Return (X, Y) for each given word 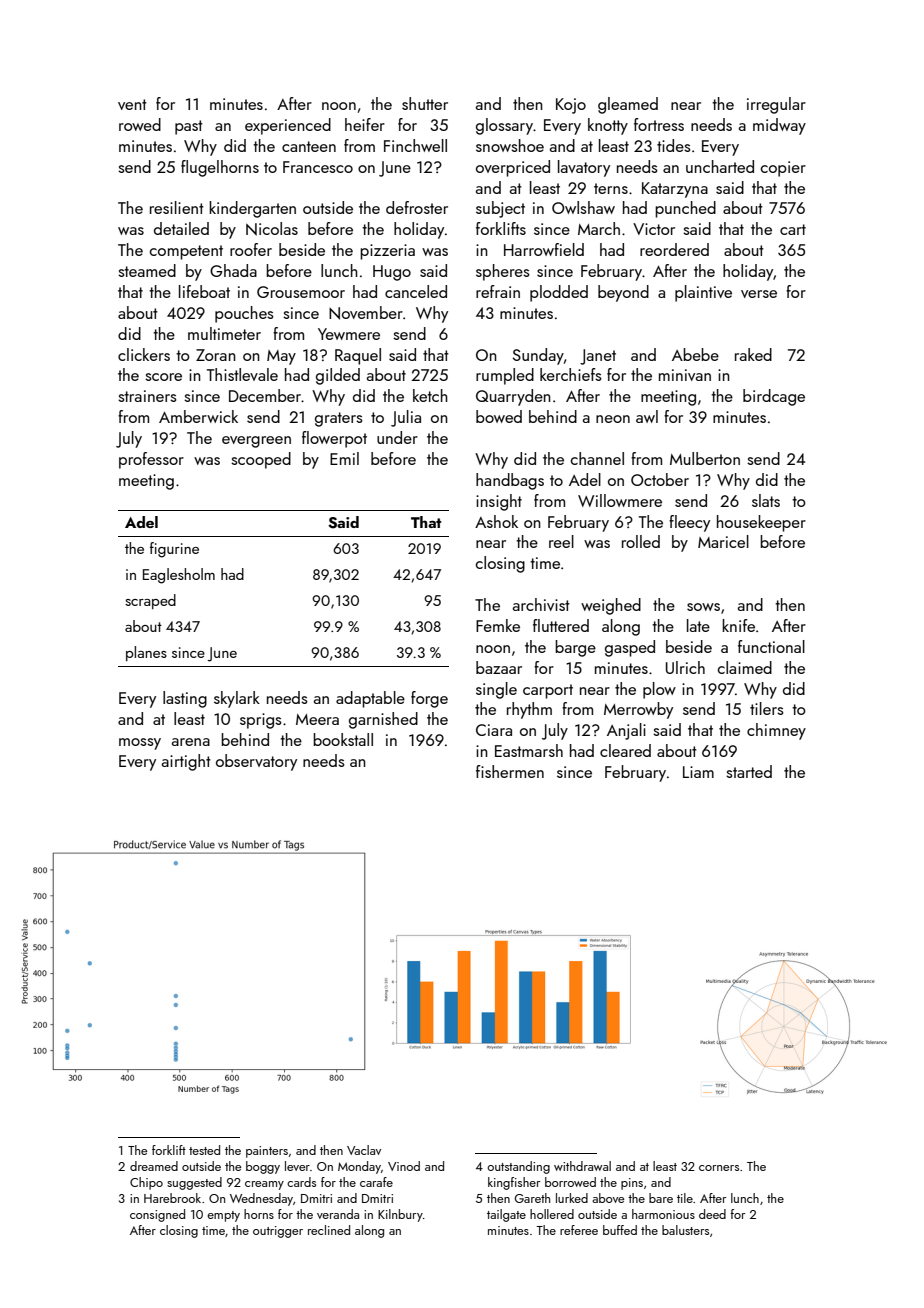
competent (186, 252)
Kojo (571, 106)
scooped (261, 460)
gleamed (628, 105)
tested (204, 1150)
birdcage (774, 397)
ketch (430, 395)
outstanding (518, 1167)
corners (719, 1168)
